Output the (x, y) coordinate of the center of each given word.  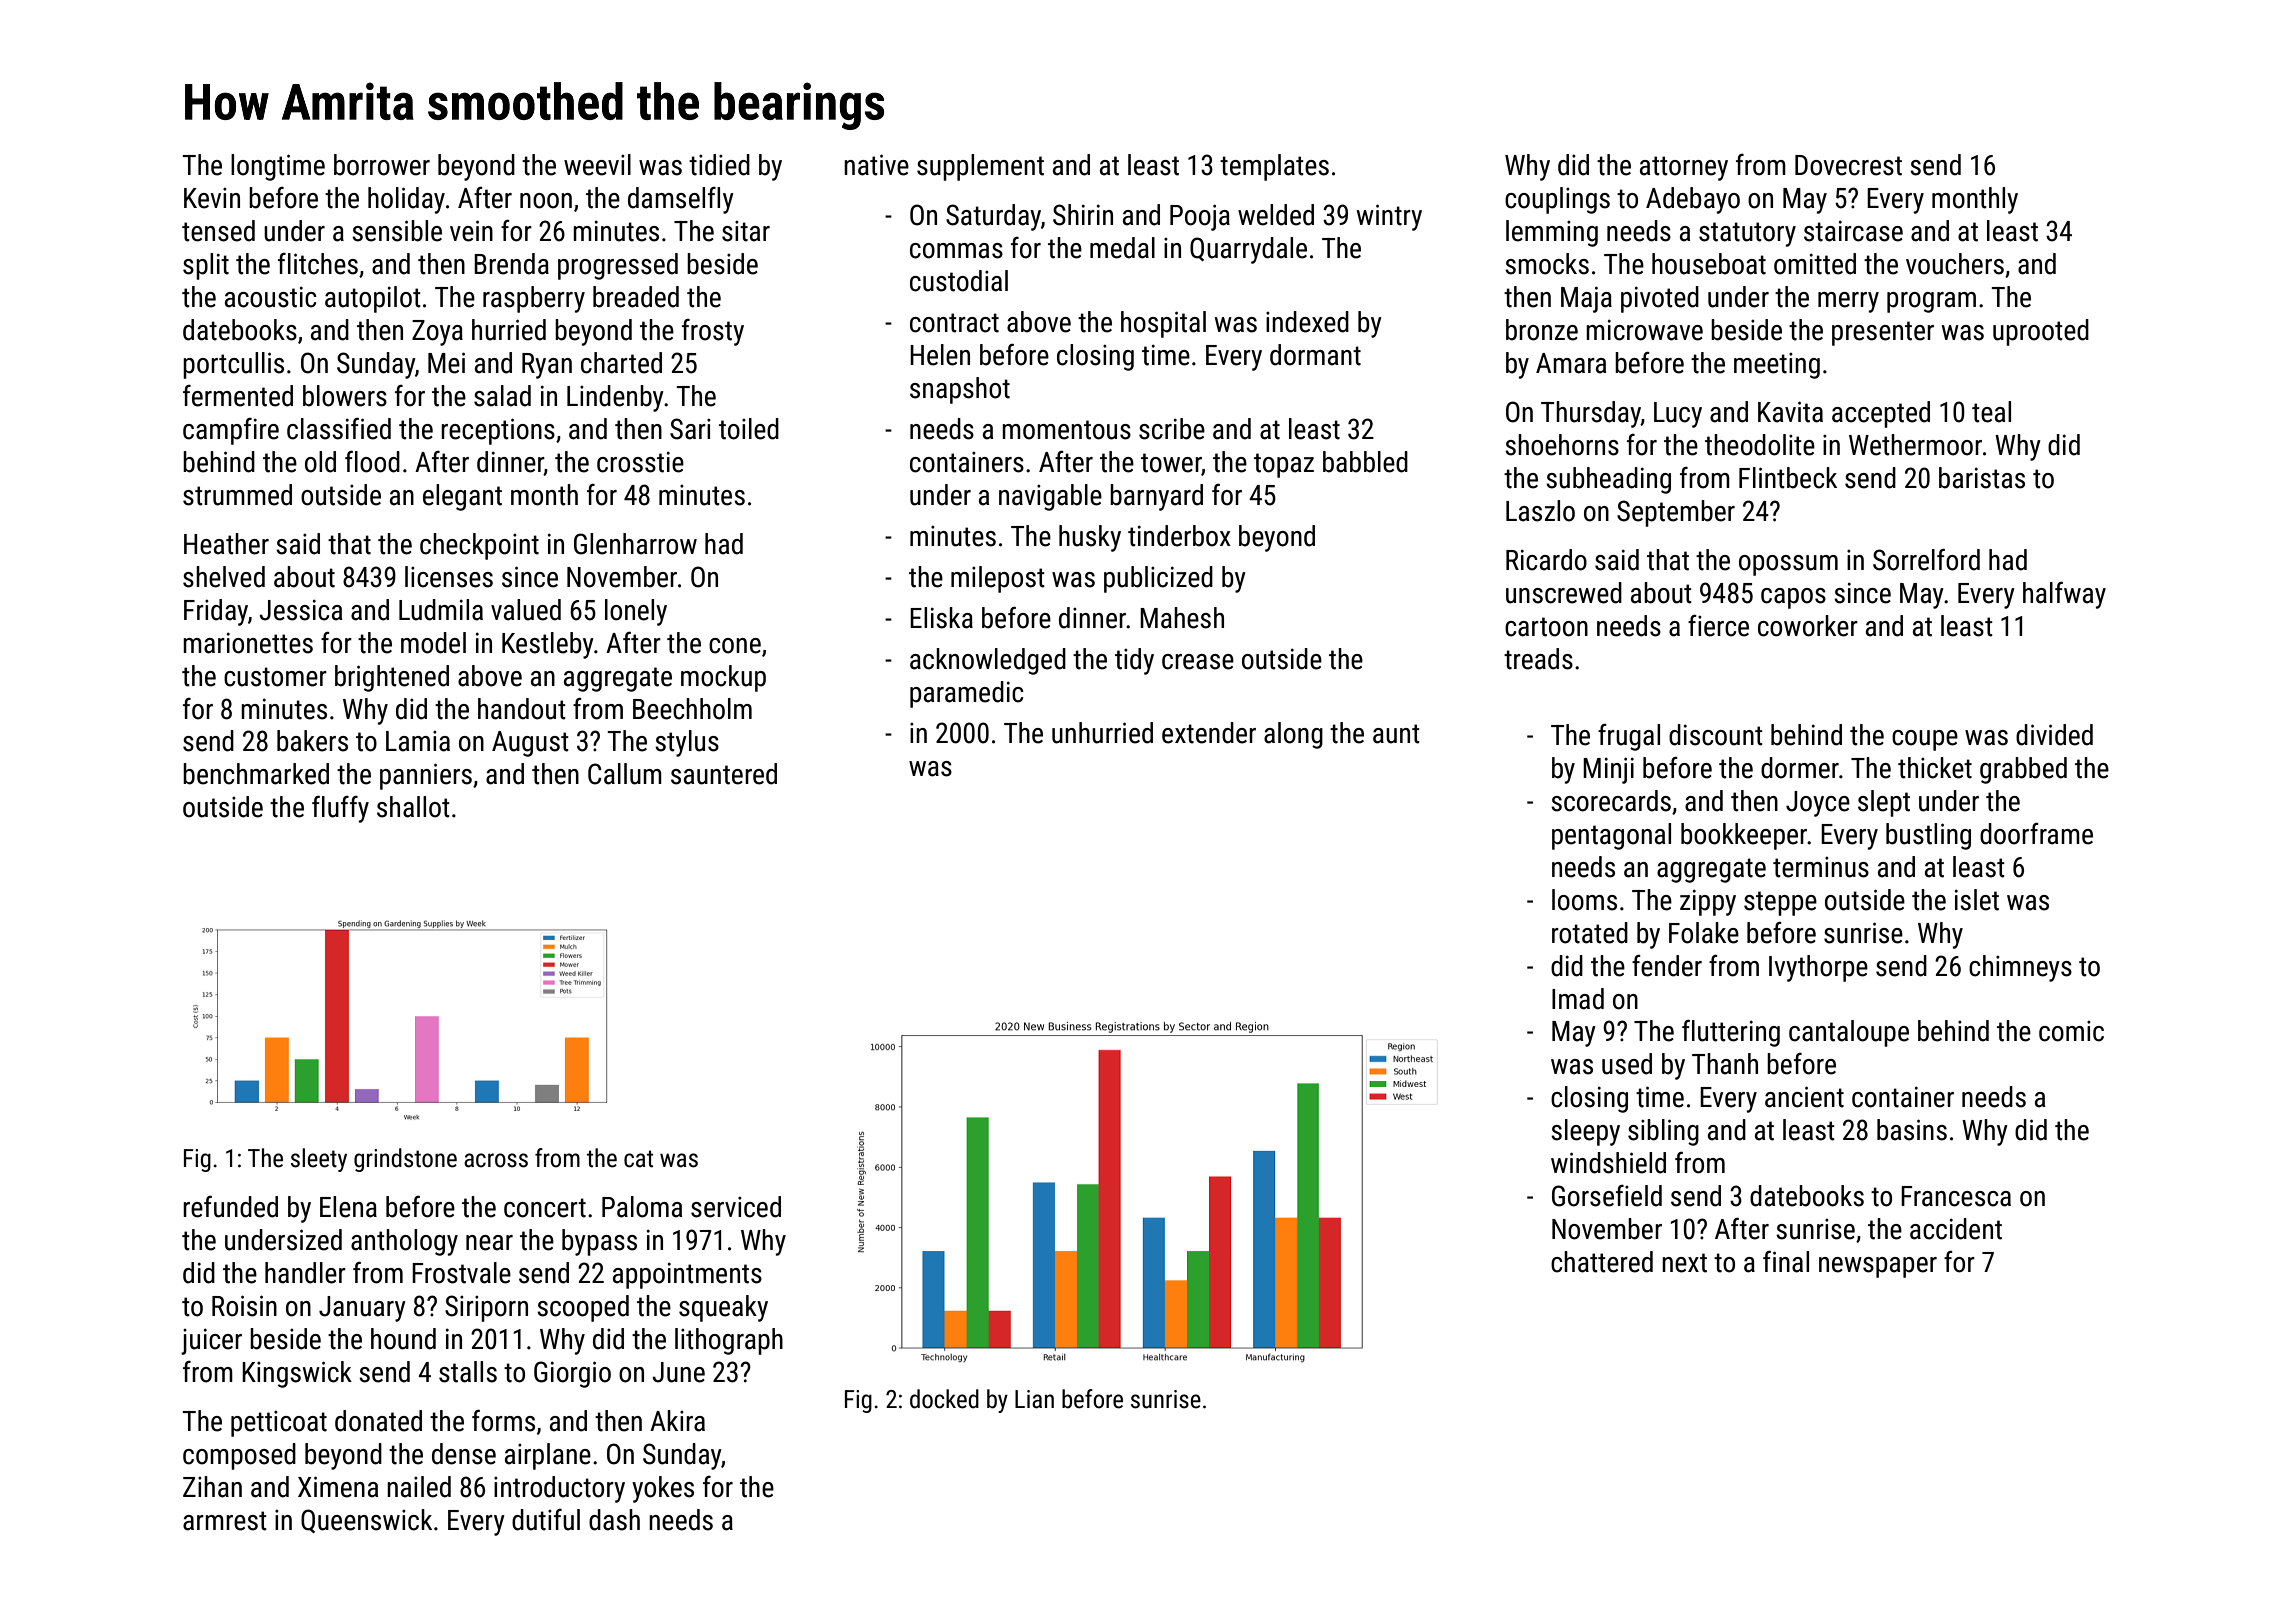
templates (1274, 167)
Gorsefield (1607, 1196)
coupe (1925, 740)
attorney (1684, 168)
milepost (998, 579)
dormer (1800, 768)
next (1684, 1263)
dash (614, 1520)
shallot (413, 807)
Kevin (212, 198)
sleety (319, 1160)
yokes (663, 1489)
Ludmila (441, 610)
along (1293, 735)
